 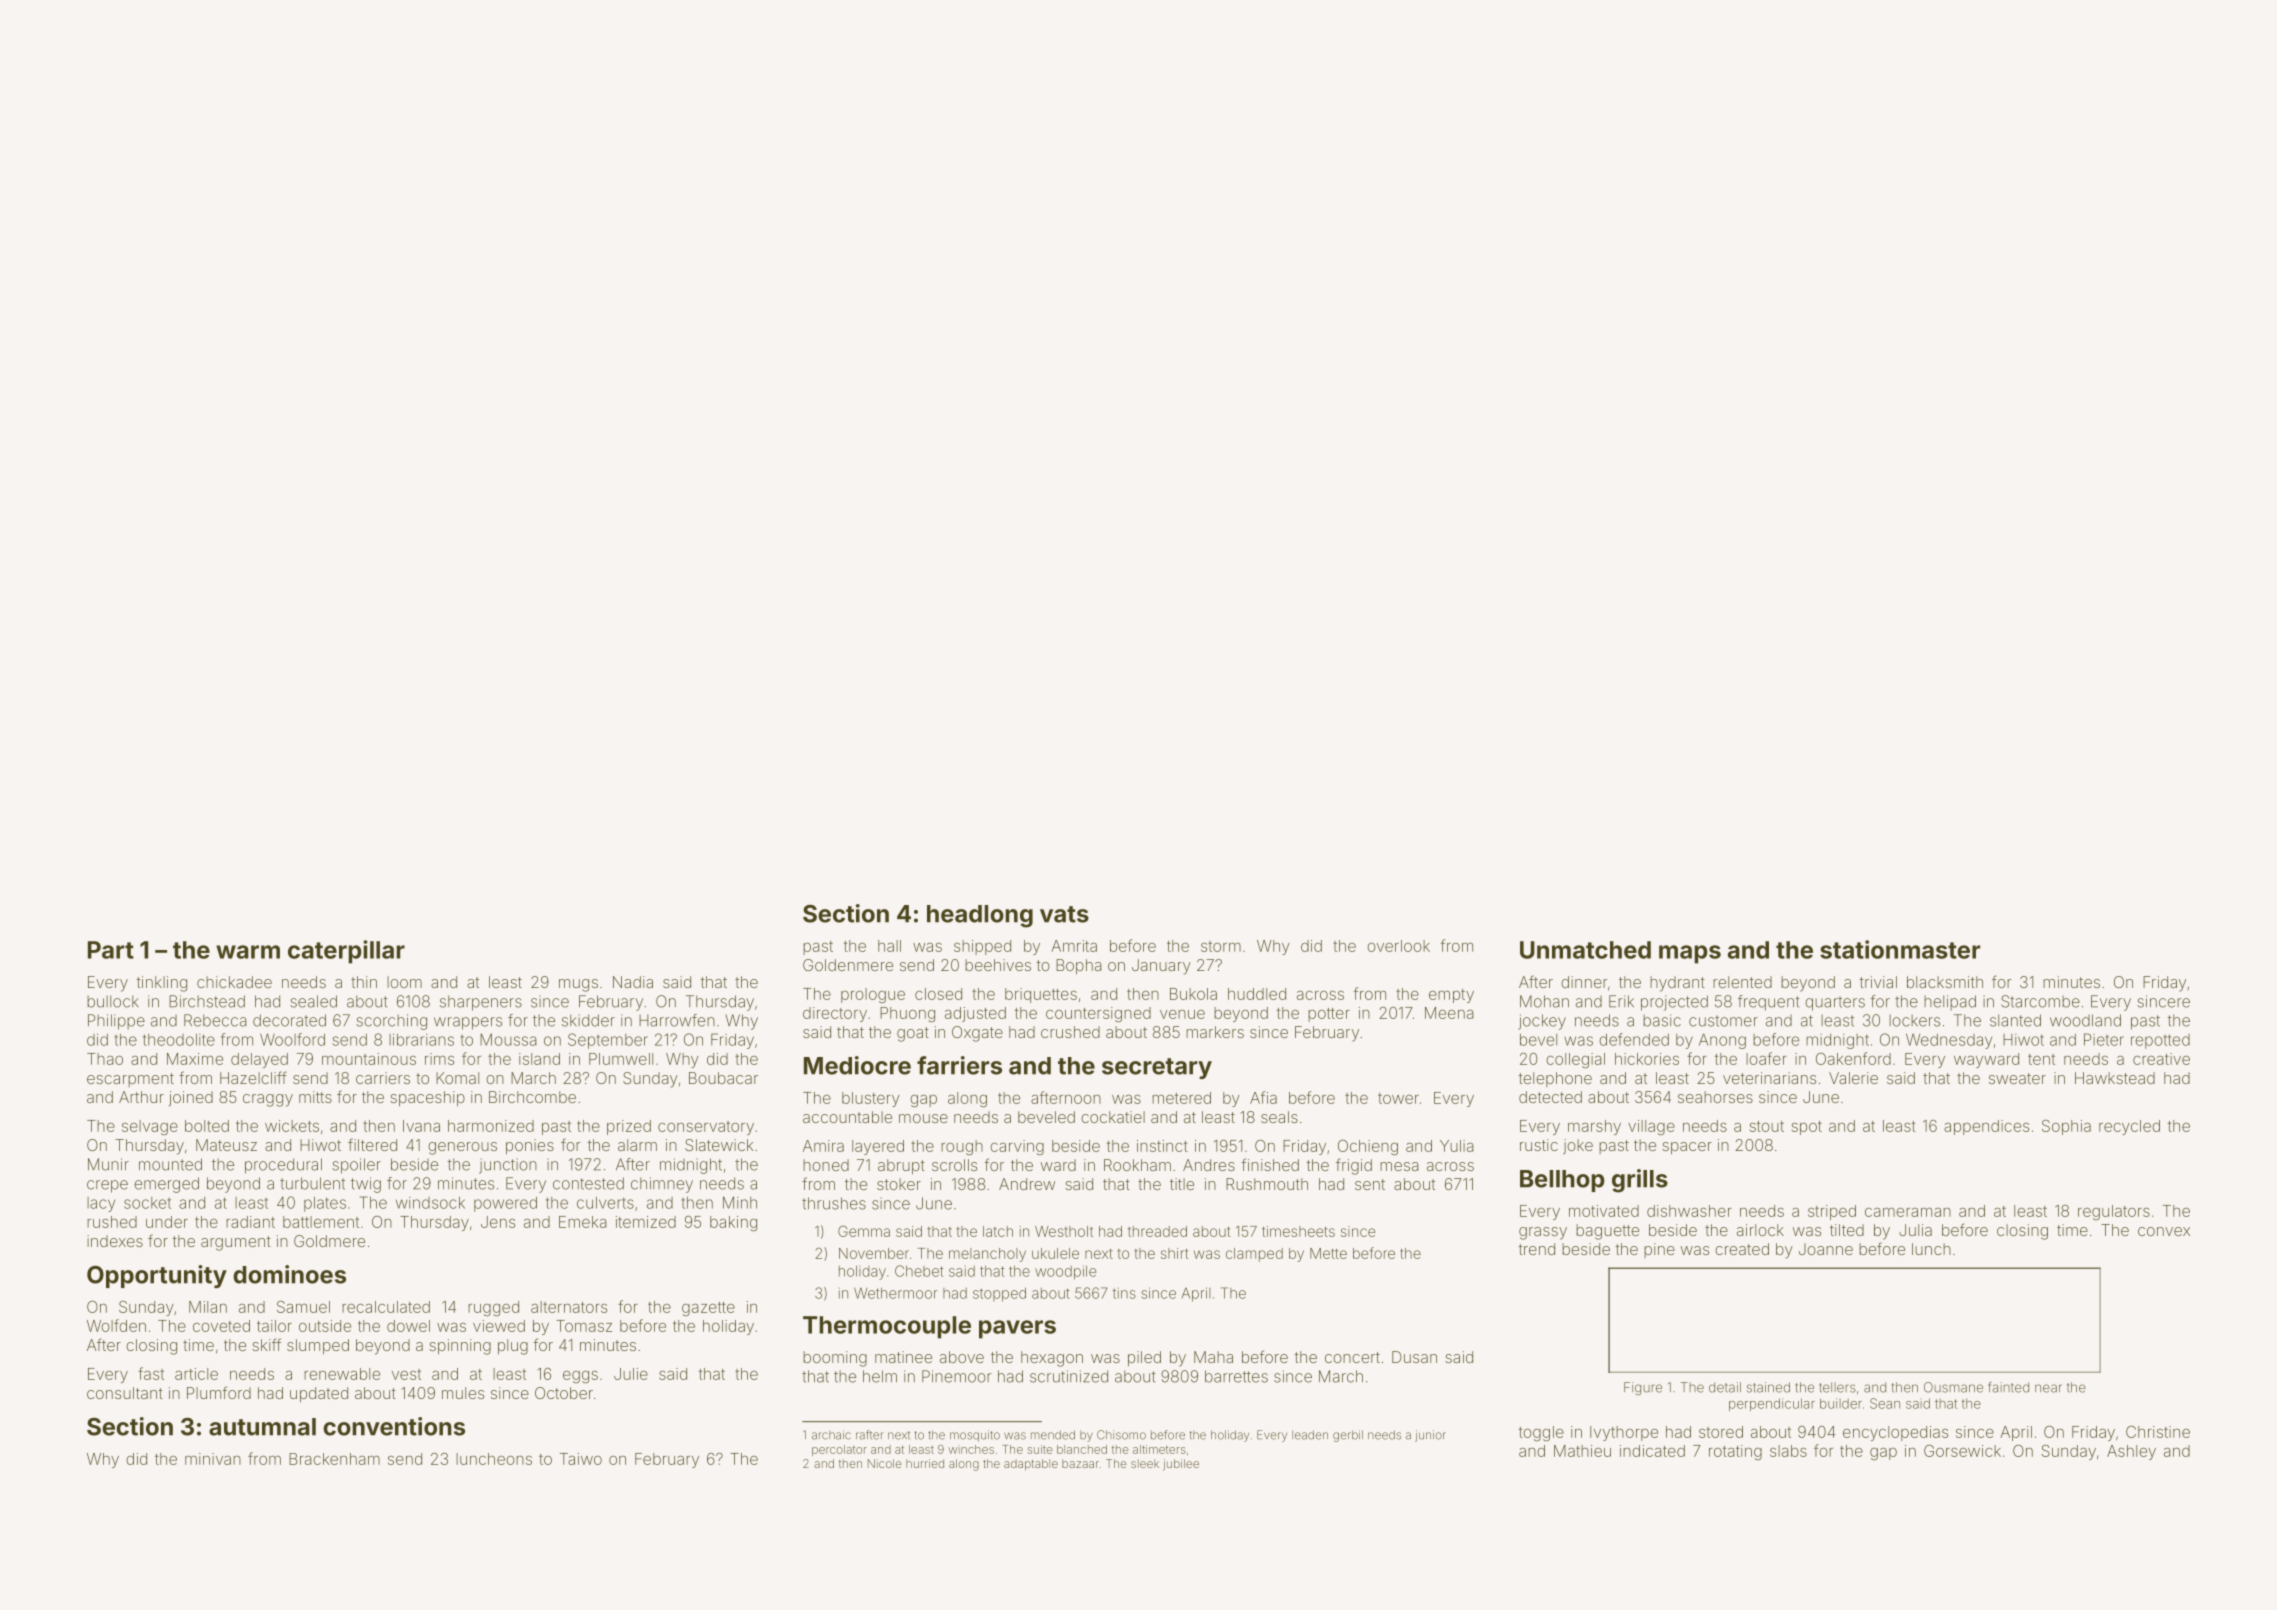 What do you see at coordinates (962, 1357) in the image?
I see `above` at bounding box center [962, 1357].
